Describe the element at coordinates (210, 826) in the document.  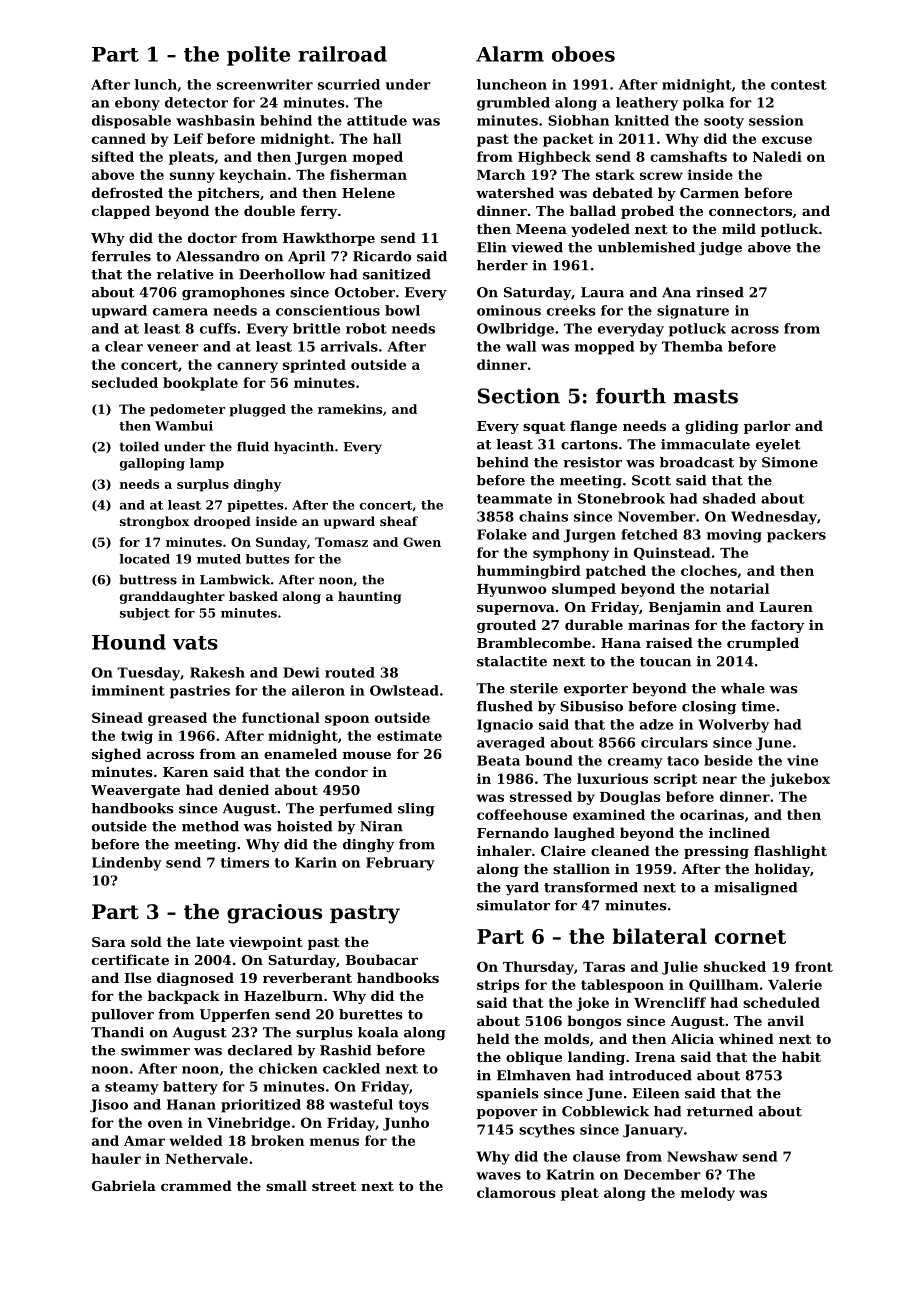
I see `method` at that location.
